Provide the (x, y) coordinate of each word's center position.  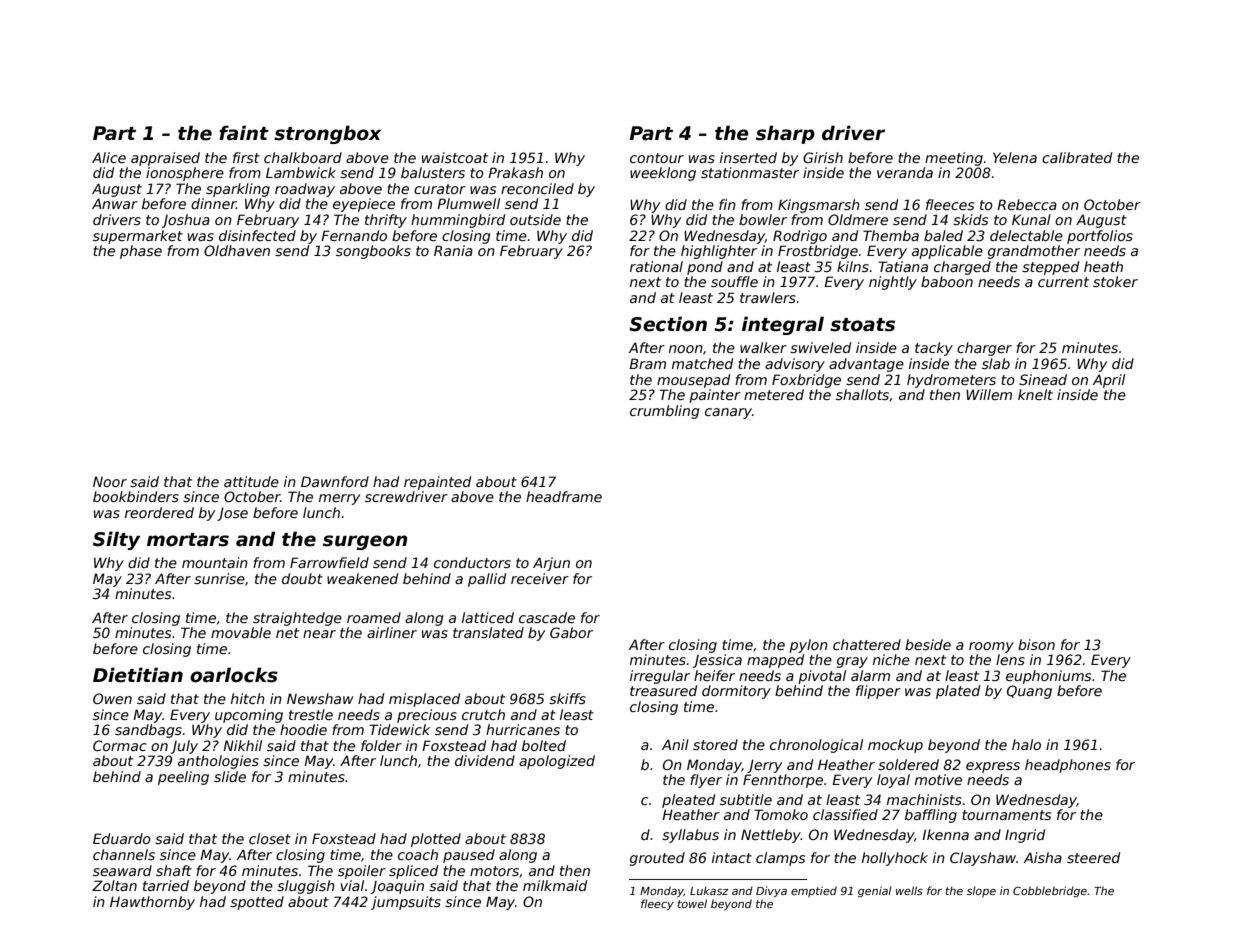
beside (928, 644)
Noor (110, 481)
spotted (257, 903)
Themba (891, 235)
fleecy (657, 904)
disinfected (257, 235)
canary (728, 413)
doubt (302, 578)
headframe (564, 496)
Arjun (551, 564)
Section (668, 324)
